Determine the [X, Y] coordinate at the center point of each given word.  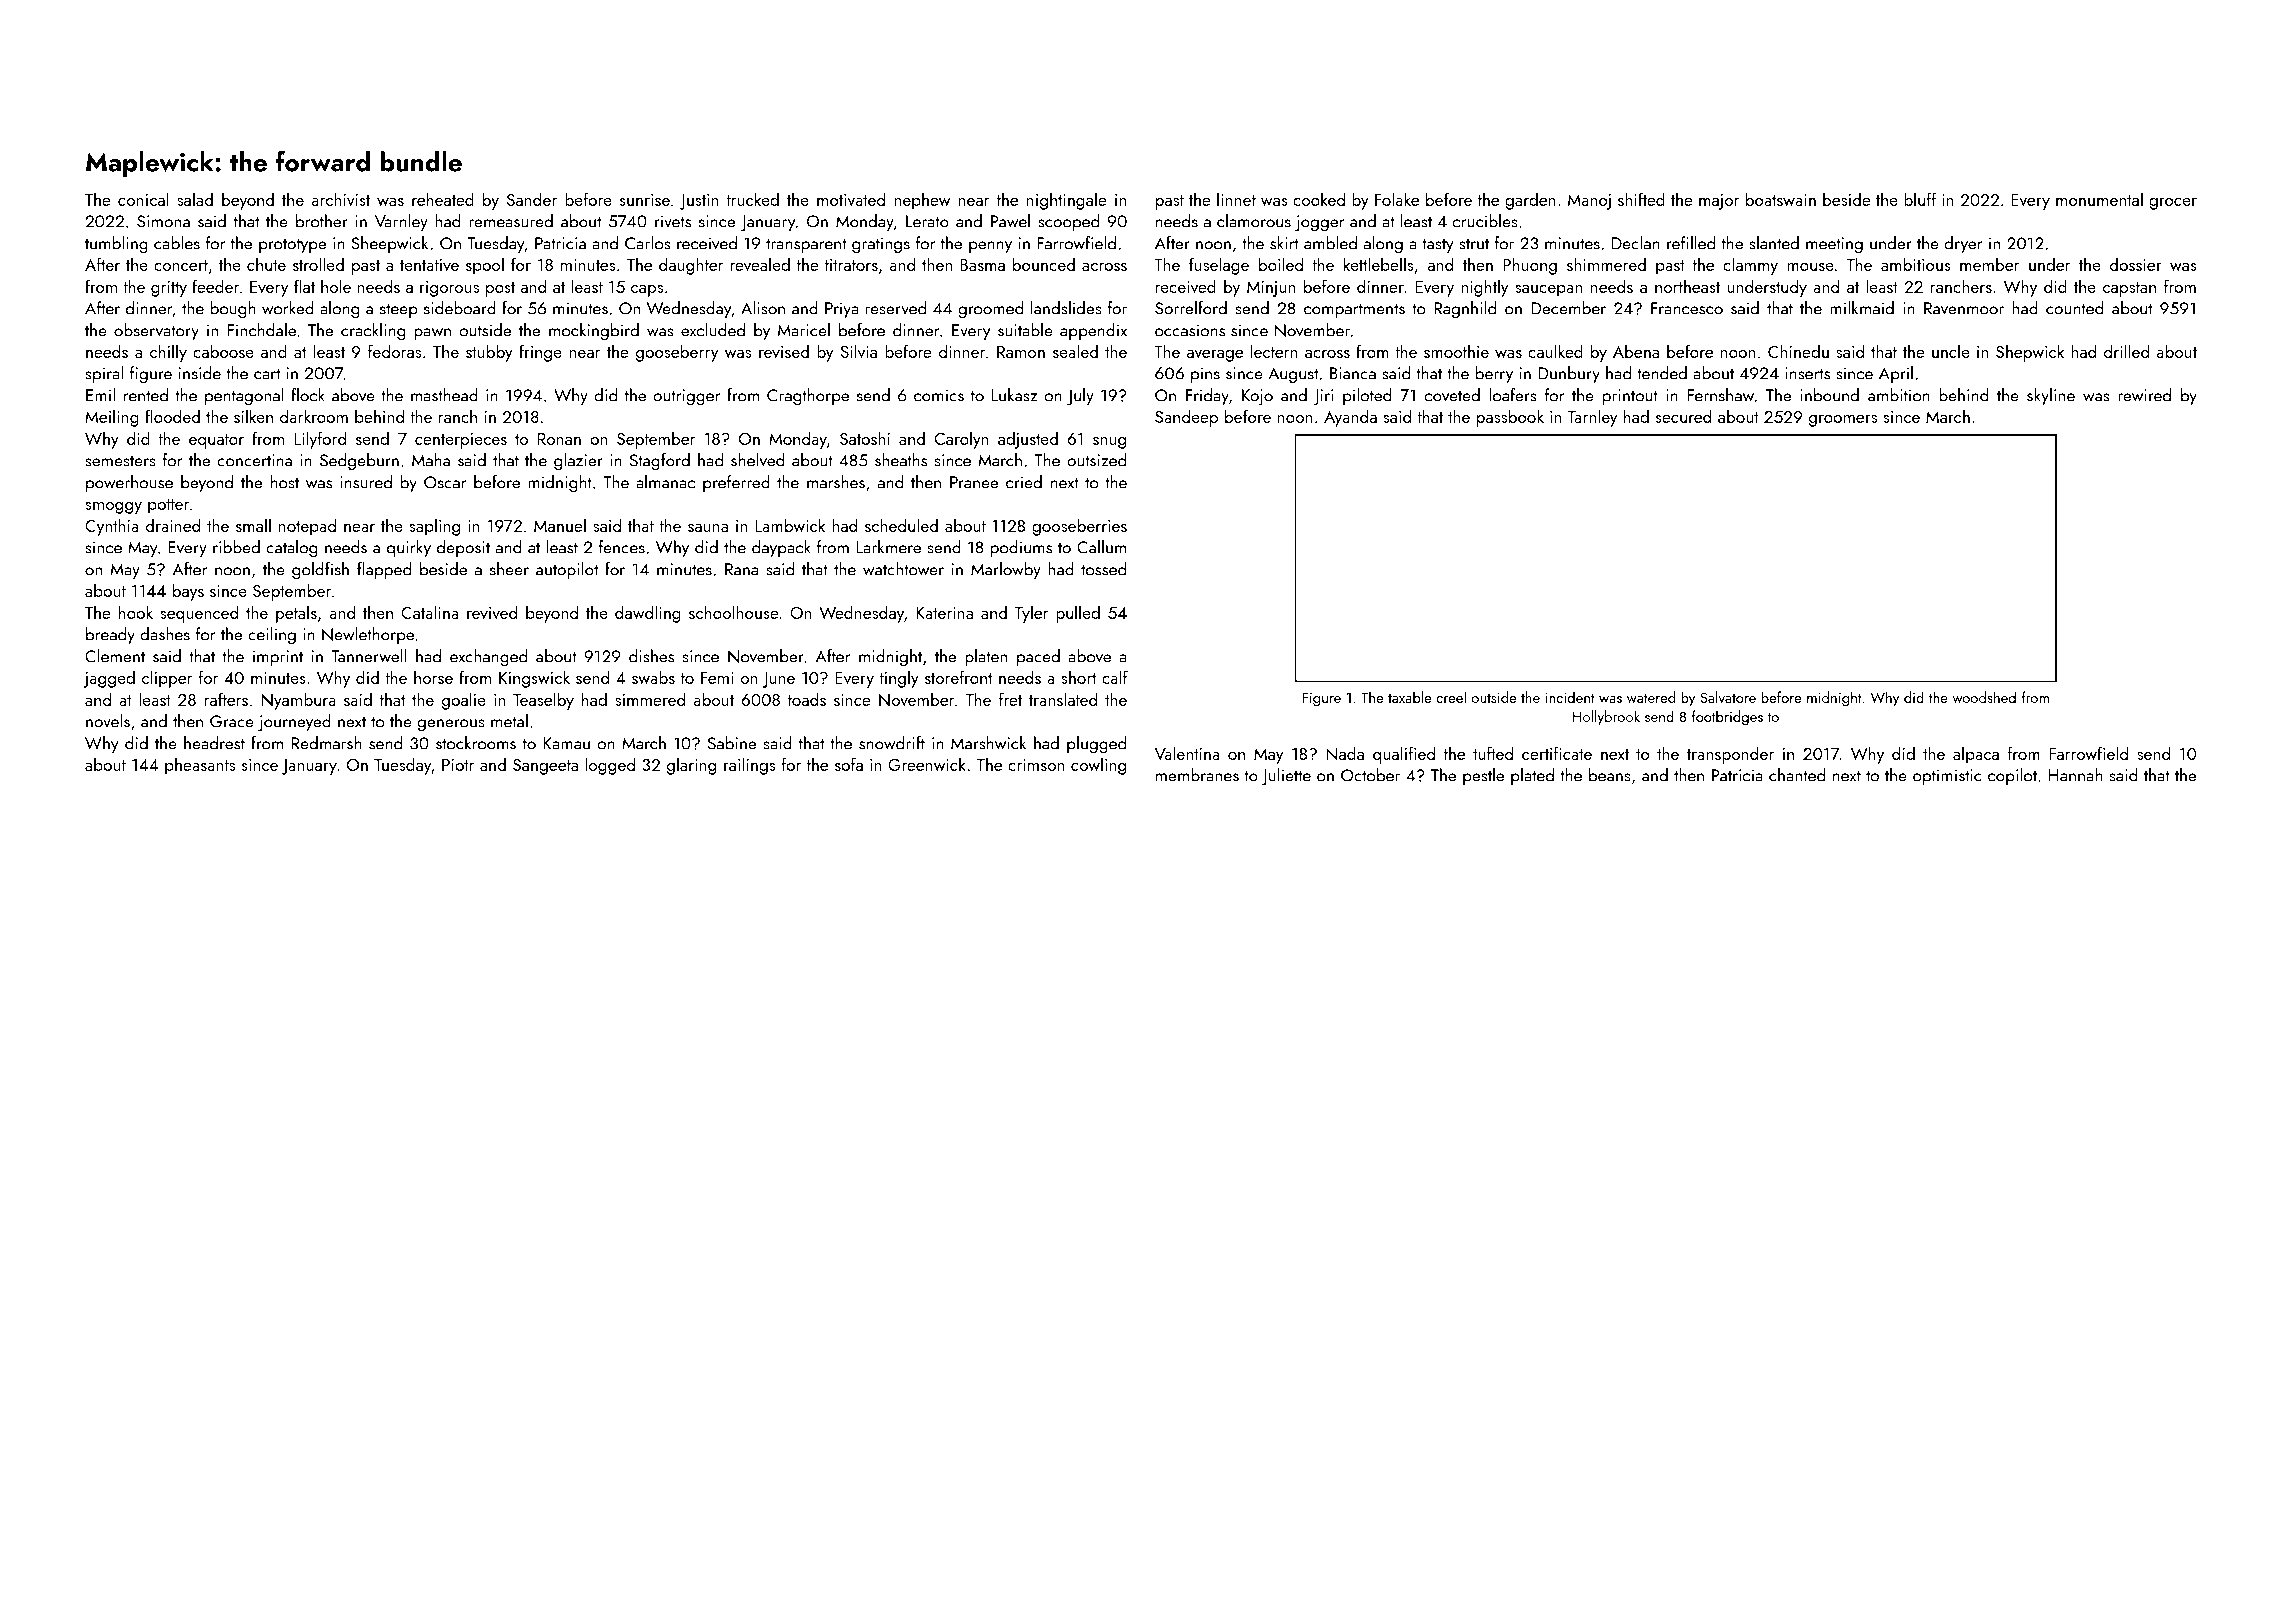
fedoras [394, 351]
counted [2075, 308]
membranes [1197, 775]
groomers [1843, 421]
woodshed [1984, 697]
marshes [836, 482]
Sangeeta [545, 767]
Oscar [445, 482]
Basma [982, 265]
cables [177, 243]
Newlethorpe [368, 635]
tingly [899, 679]
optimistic [1947, 777]
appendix [1093, 331]
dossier [2136, 264]
